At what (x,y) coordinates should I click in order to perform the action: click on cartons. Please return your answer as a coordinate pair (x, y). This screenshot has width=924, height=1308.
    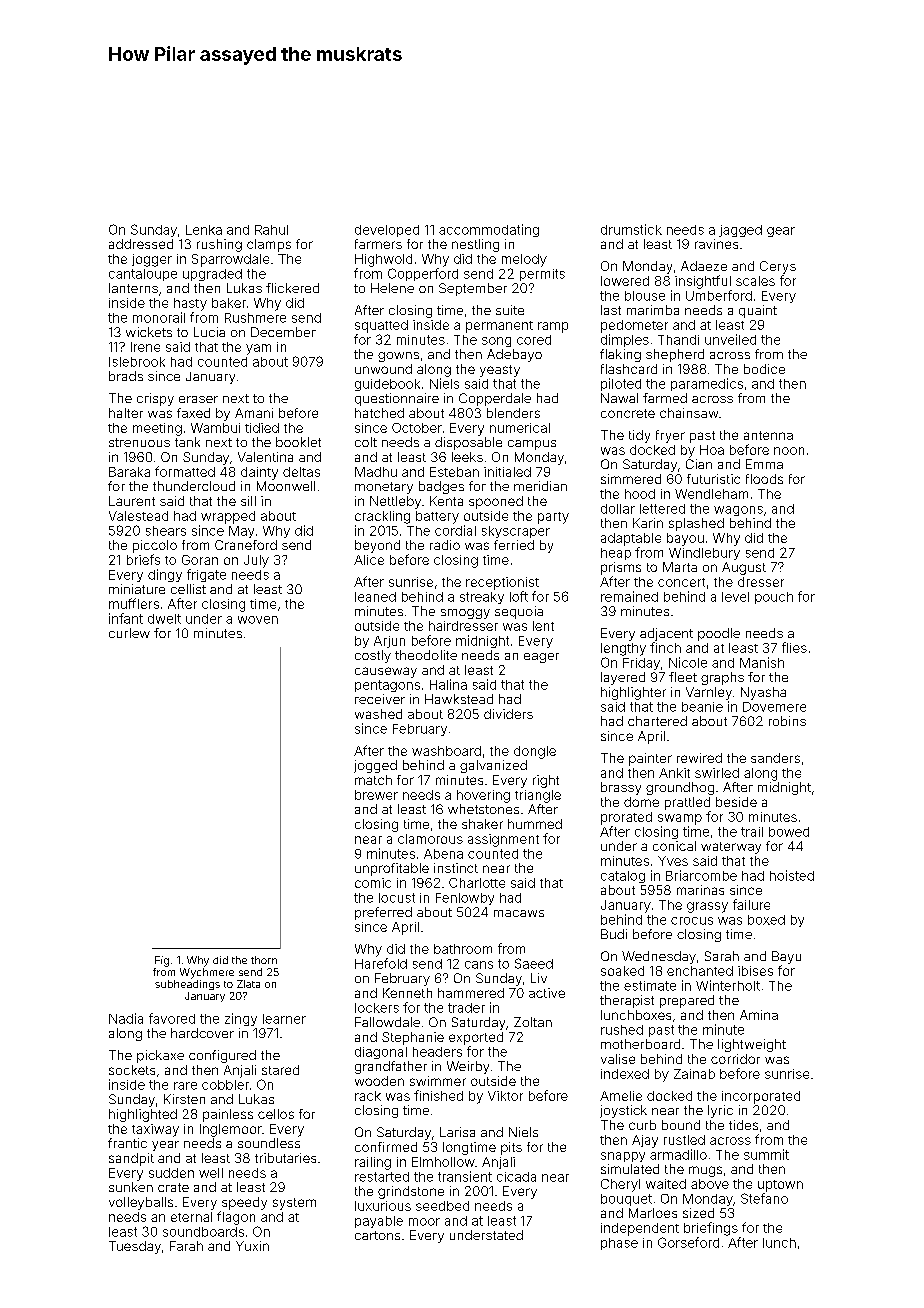
    Looking at the image, I should click on (377, 1235).
